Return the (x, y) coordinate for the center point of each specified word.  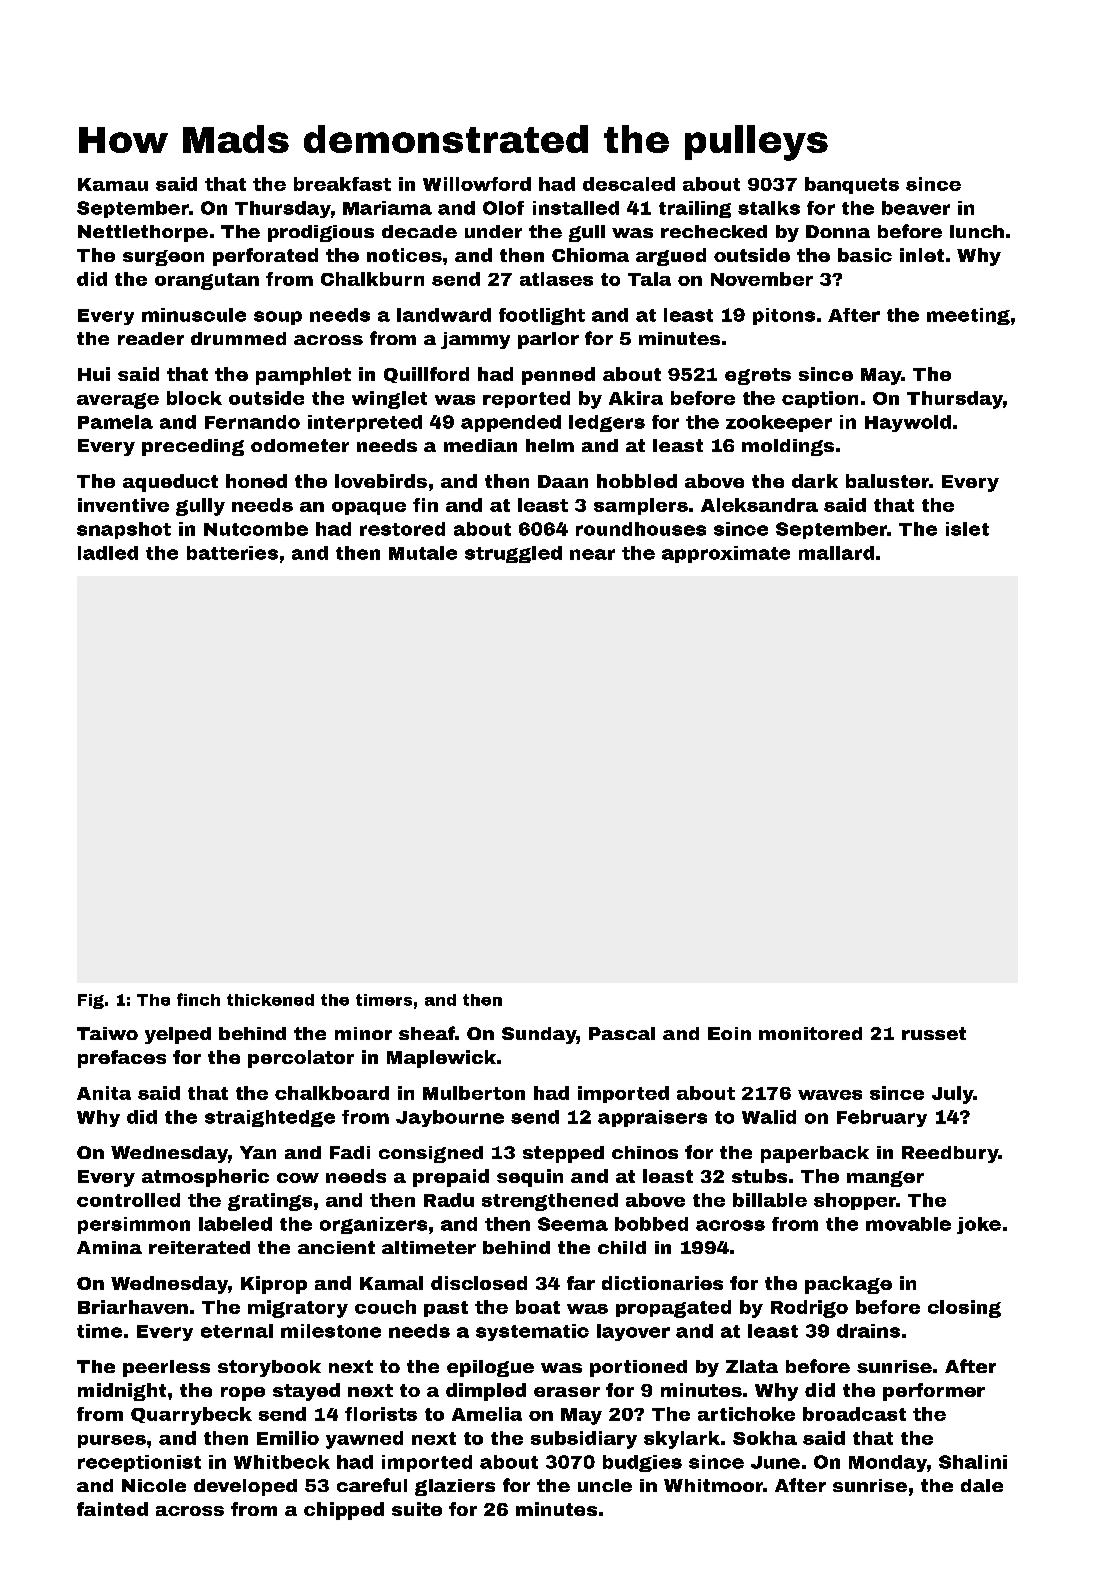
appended (511, 423)
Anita (104, 1093)
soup (278, 318)
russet (934, 1033)
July (953, 1095)
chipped (344, 1511)
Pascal (622, 1033)
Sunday (539, 1035)
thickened (270, 1000)
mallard (836, 553)
